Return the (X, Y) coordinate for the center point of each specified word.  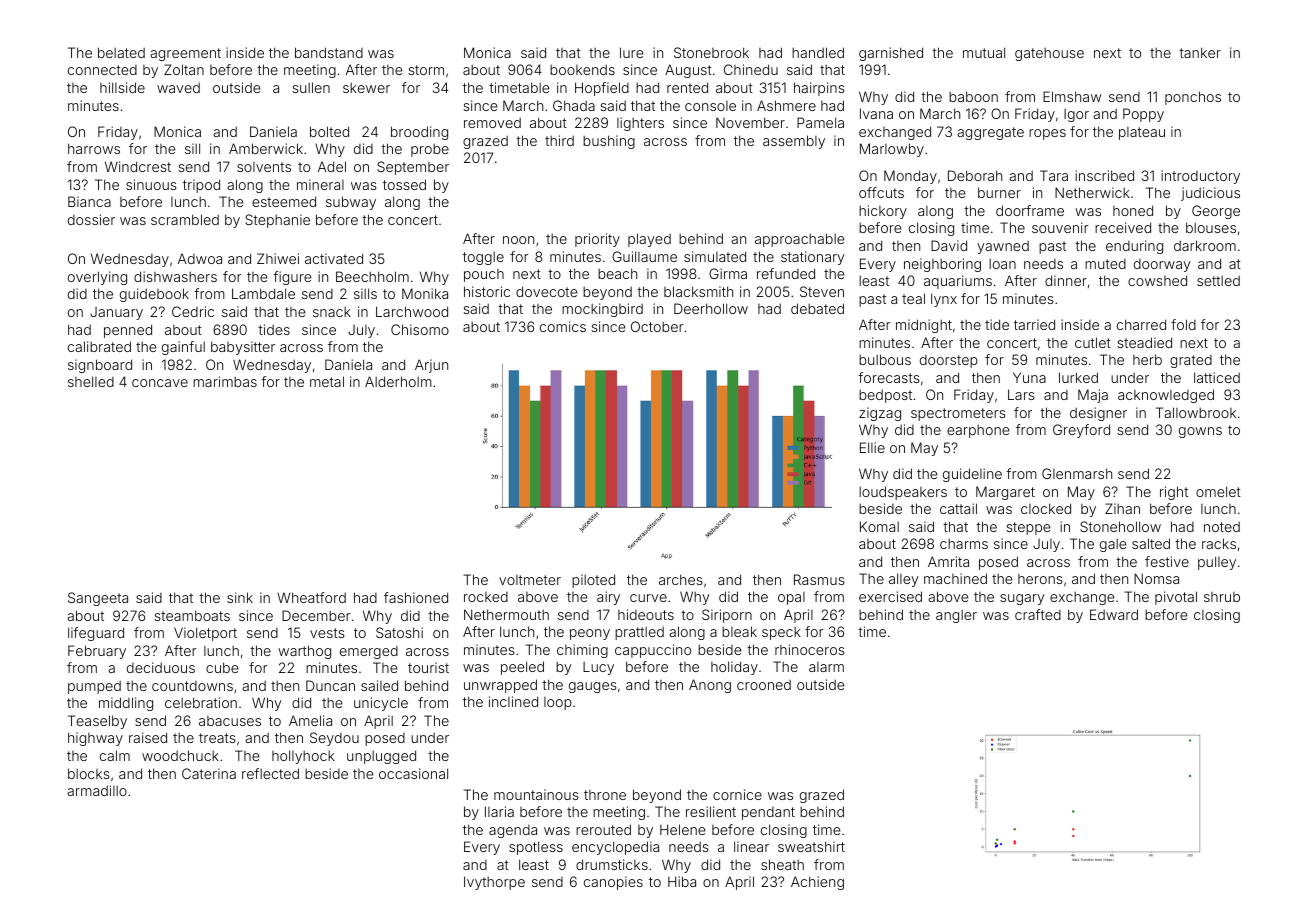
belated (121, 52)
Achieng (817, 883)
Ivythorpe (494, 883)
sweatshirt (811, 846)
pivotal (1176, 598)
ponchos (1193, 98)
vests (327, 633)
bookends (582, 70)
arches (681, 579)
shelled (91, 381)
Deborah (975, 175)
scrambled (185, 219)
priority (597, 240)
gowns (1200, 432)
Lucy (598, 668)
